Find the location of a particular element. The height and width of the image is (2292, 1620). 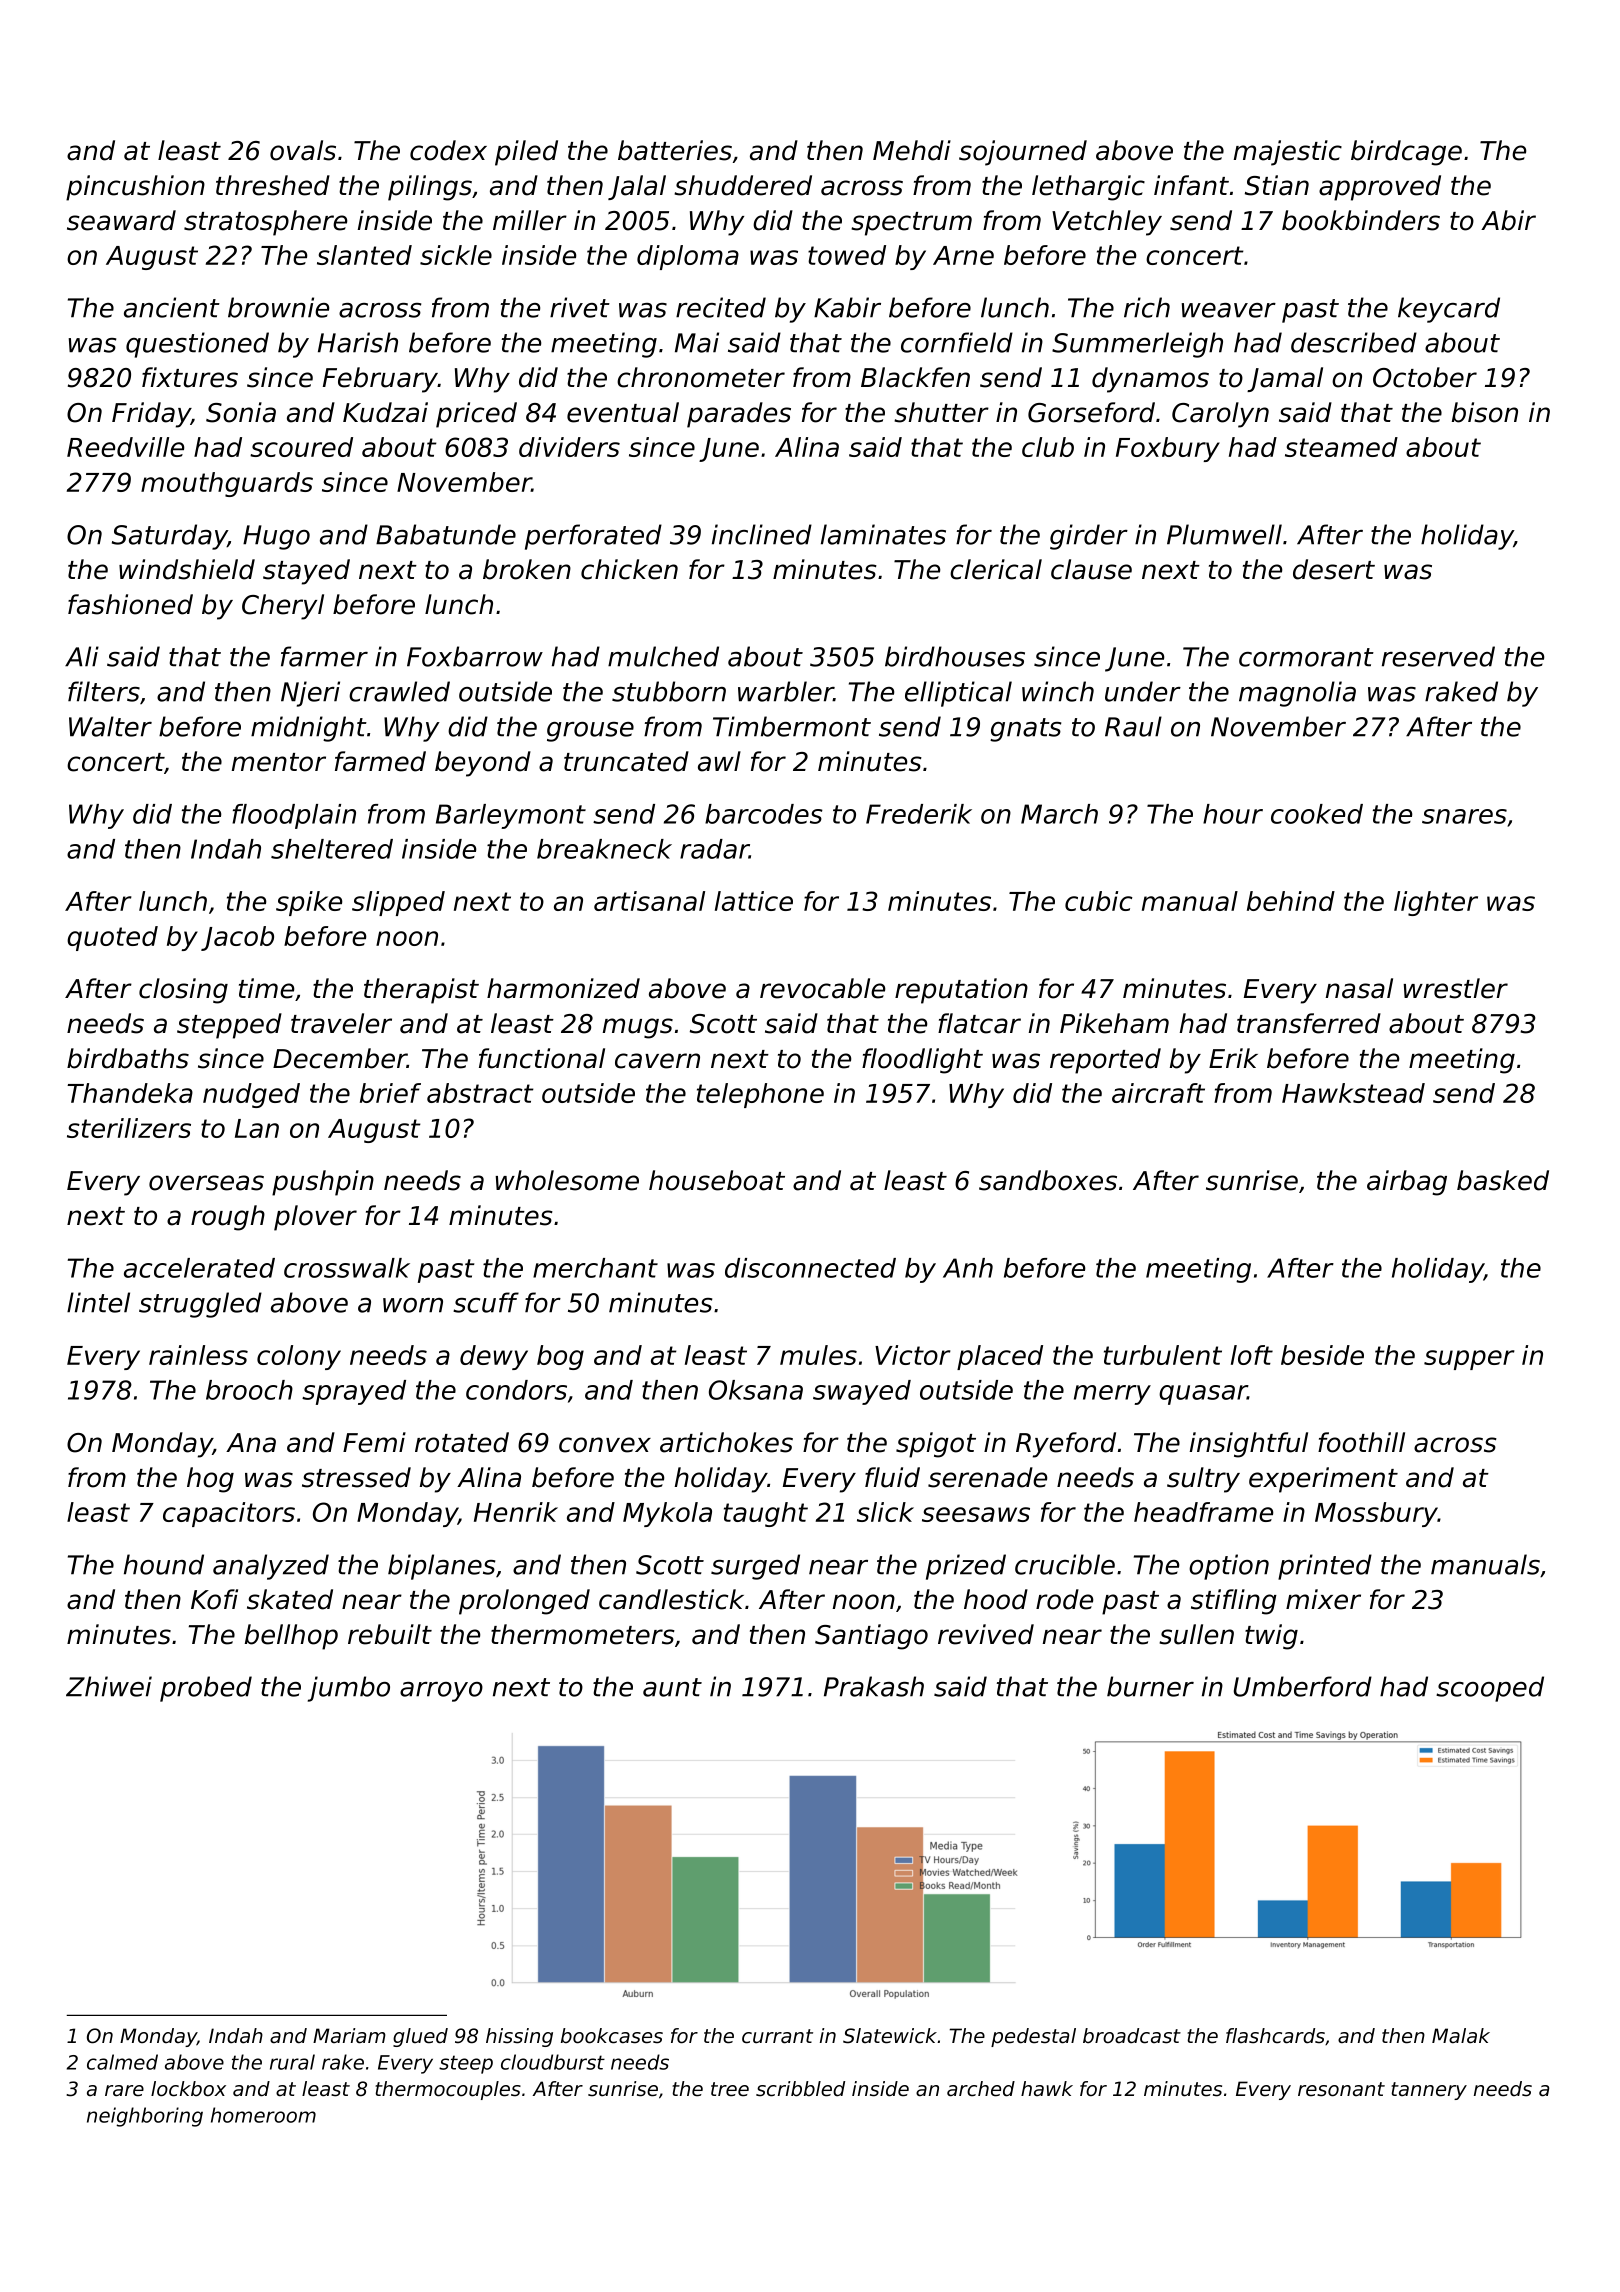

birdcage is located at coordinates (1406, 153).
